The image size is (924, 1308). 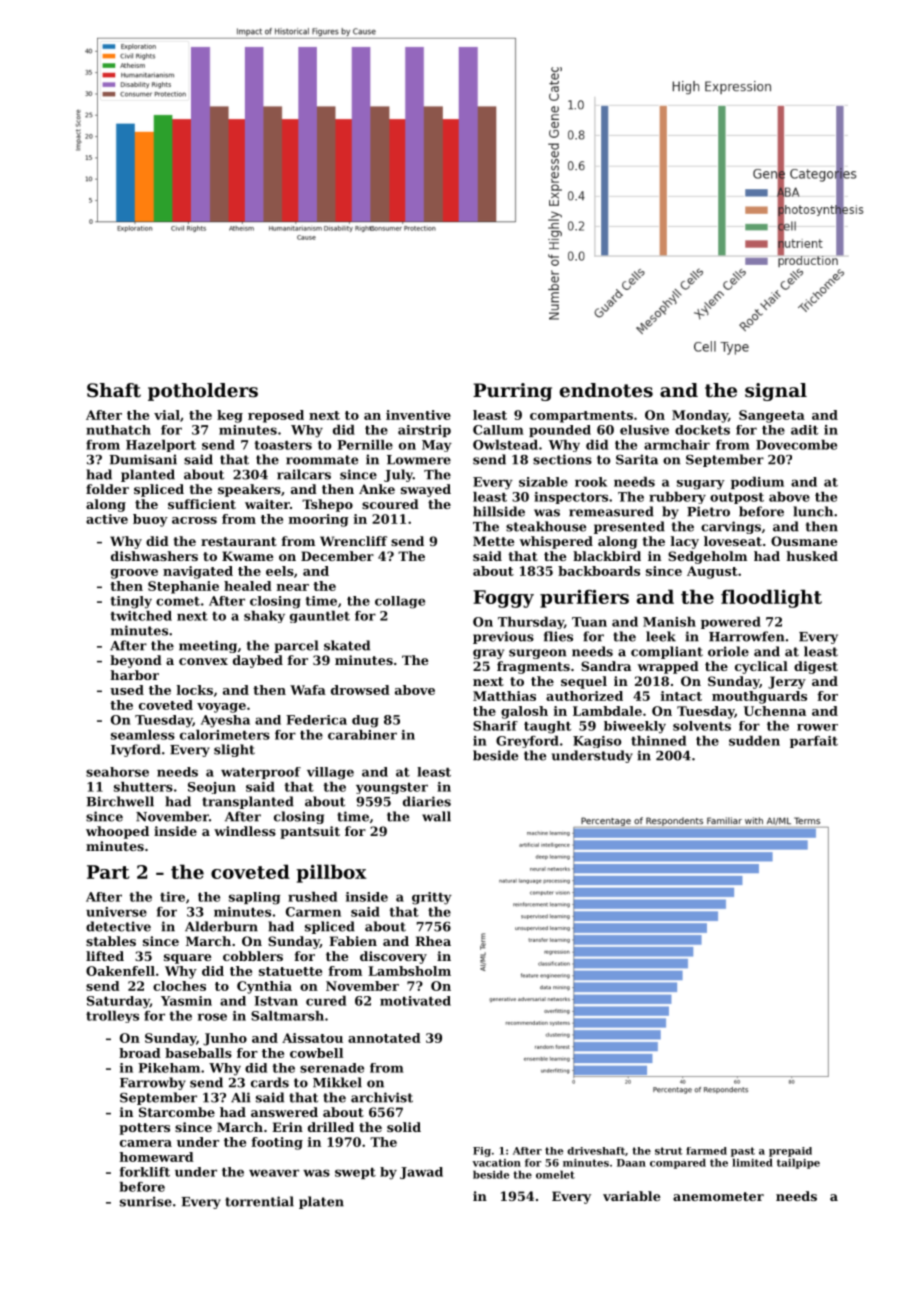 I want to click on skated, so click(x=347, y=645).
